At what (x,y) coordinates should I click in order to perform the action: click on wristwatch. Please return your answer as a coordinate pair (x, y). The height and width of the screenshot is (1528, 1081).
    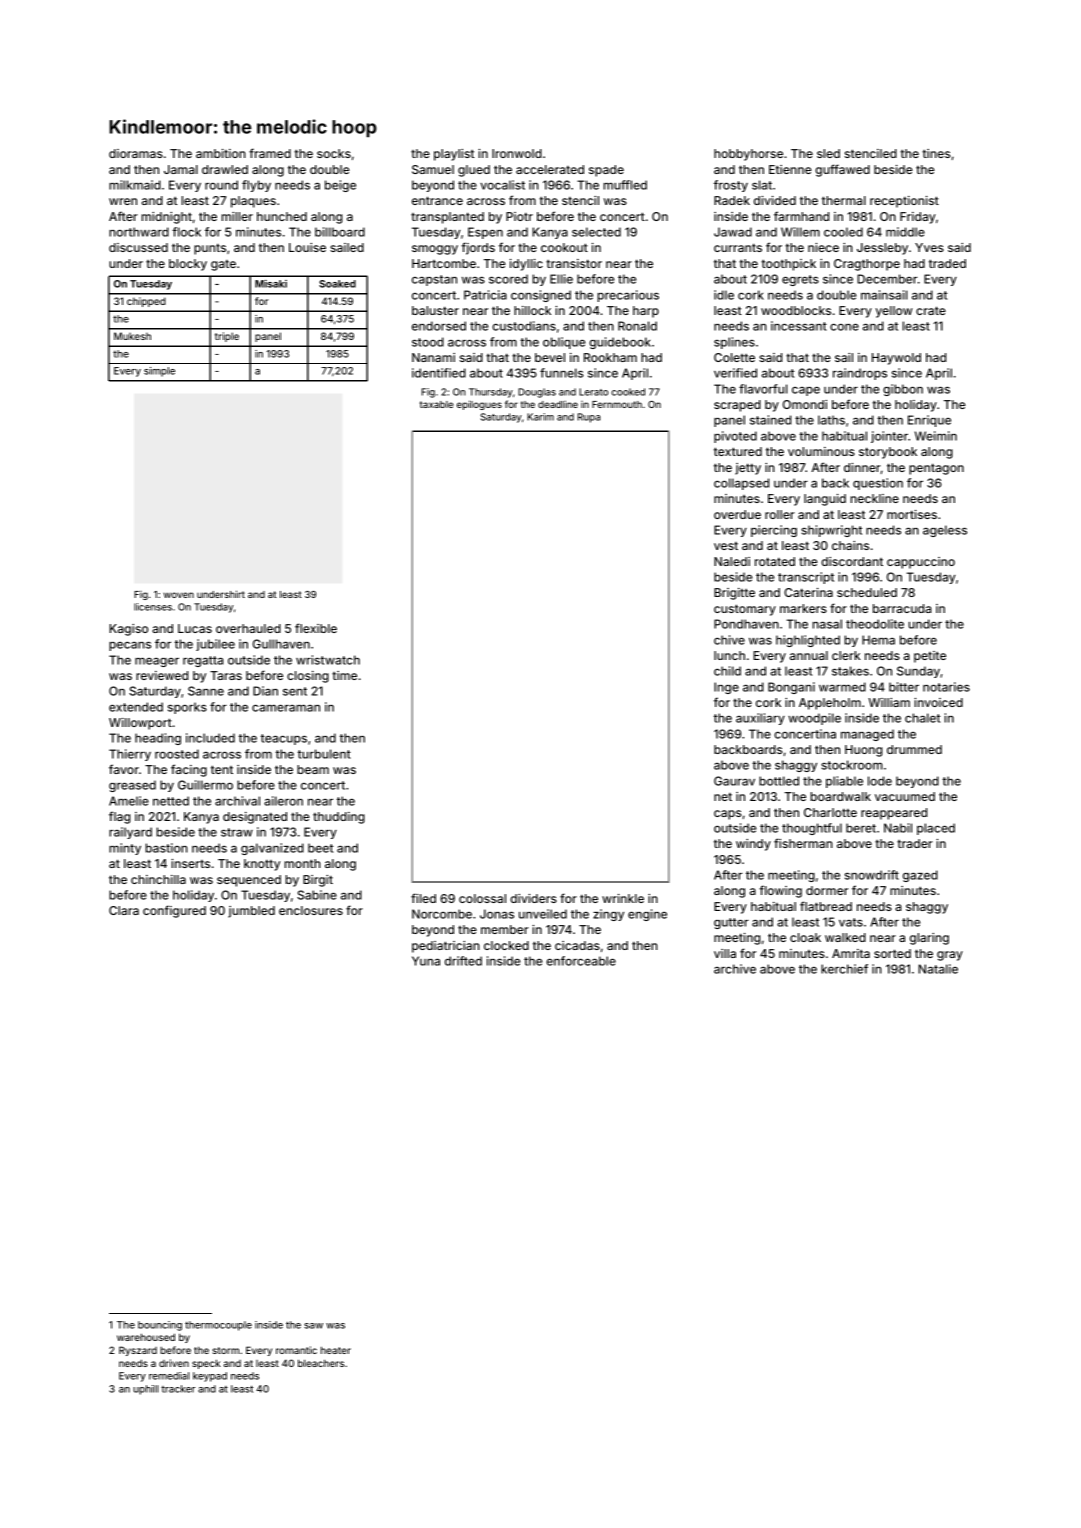
    Looking at the image, I should click on (328, 660).
